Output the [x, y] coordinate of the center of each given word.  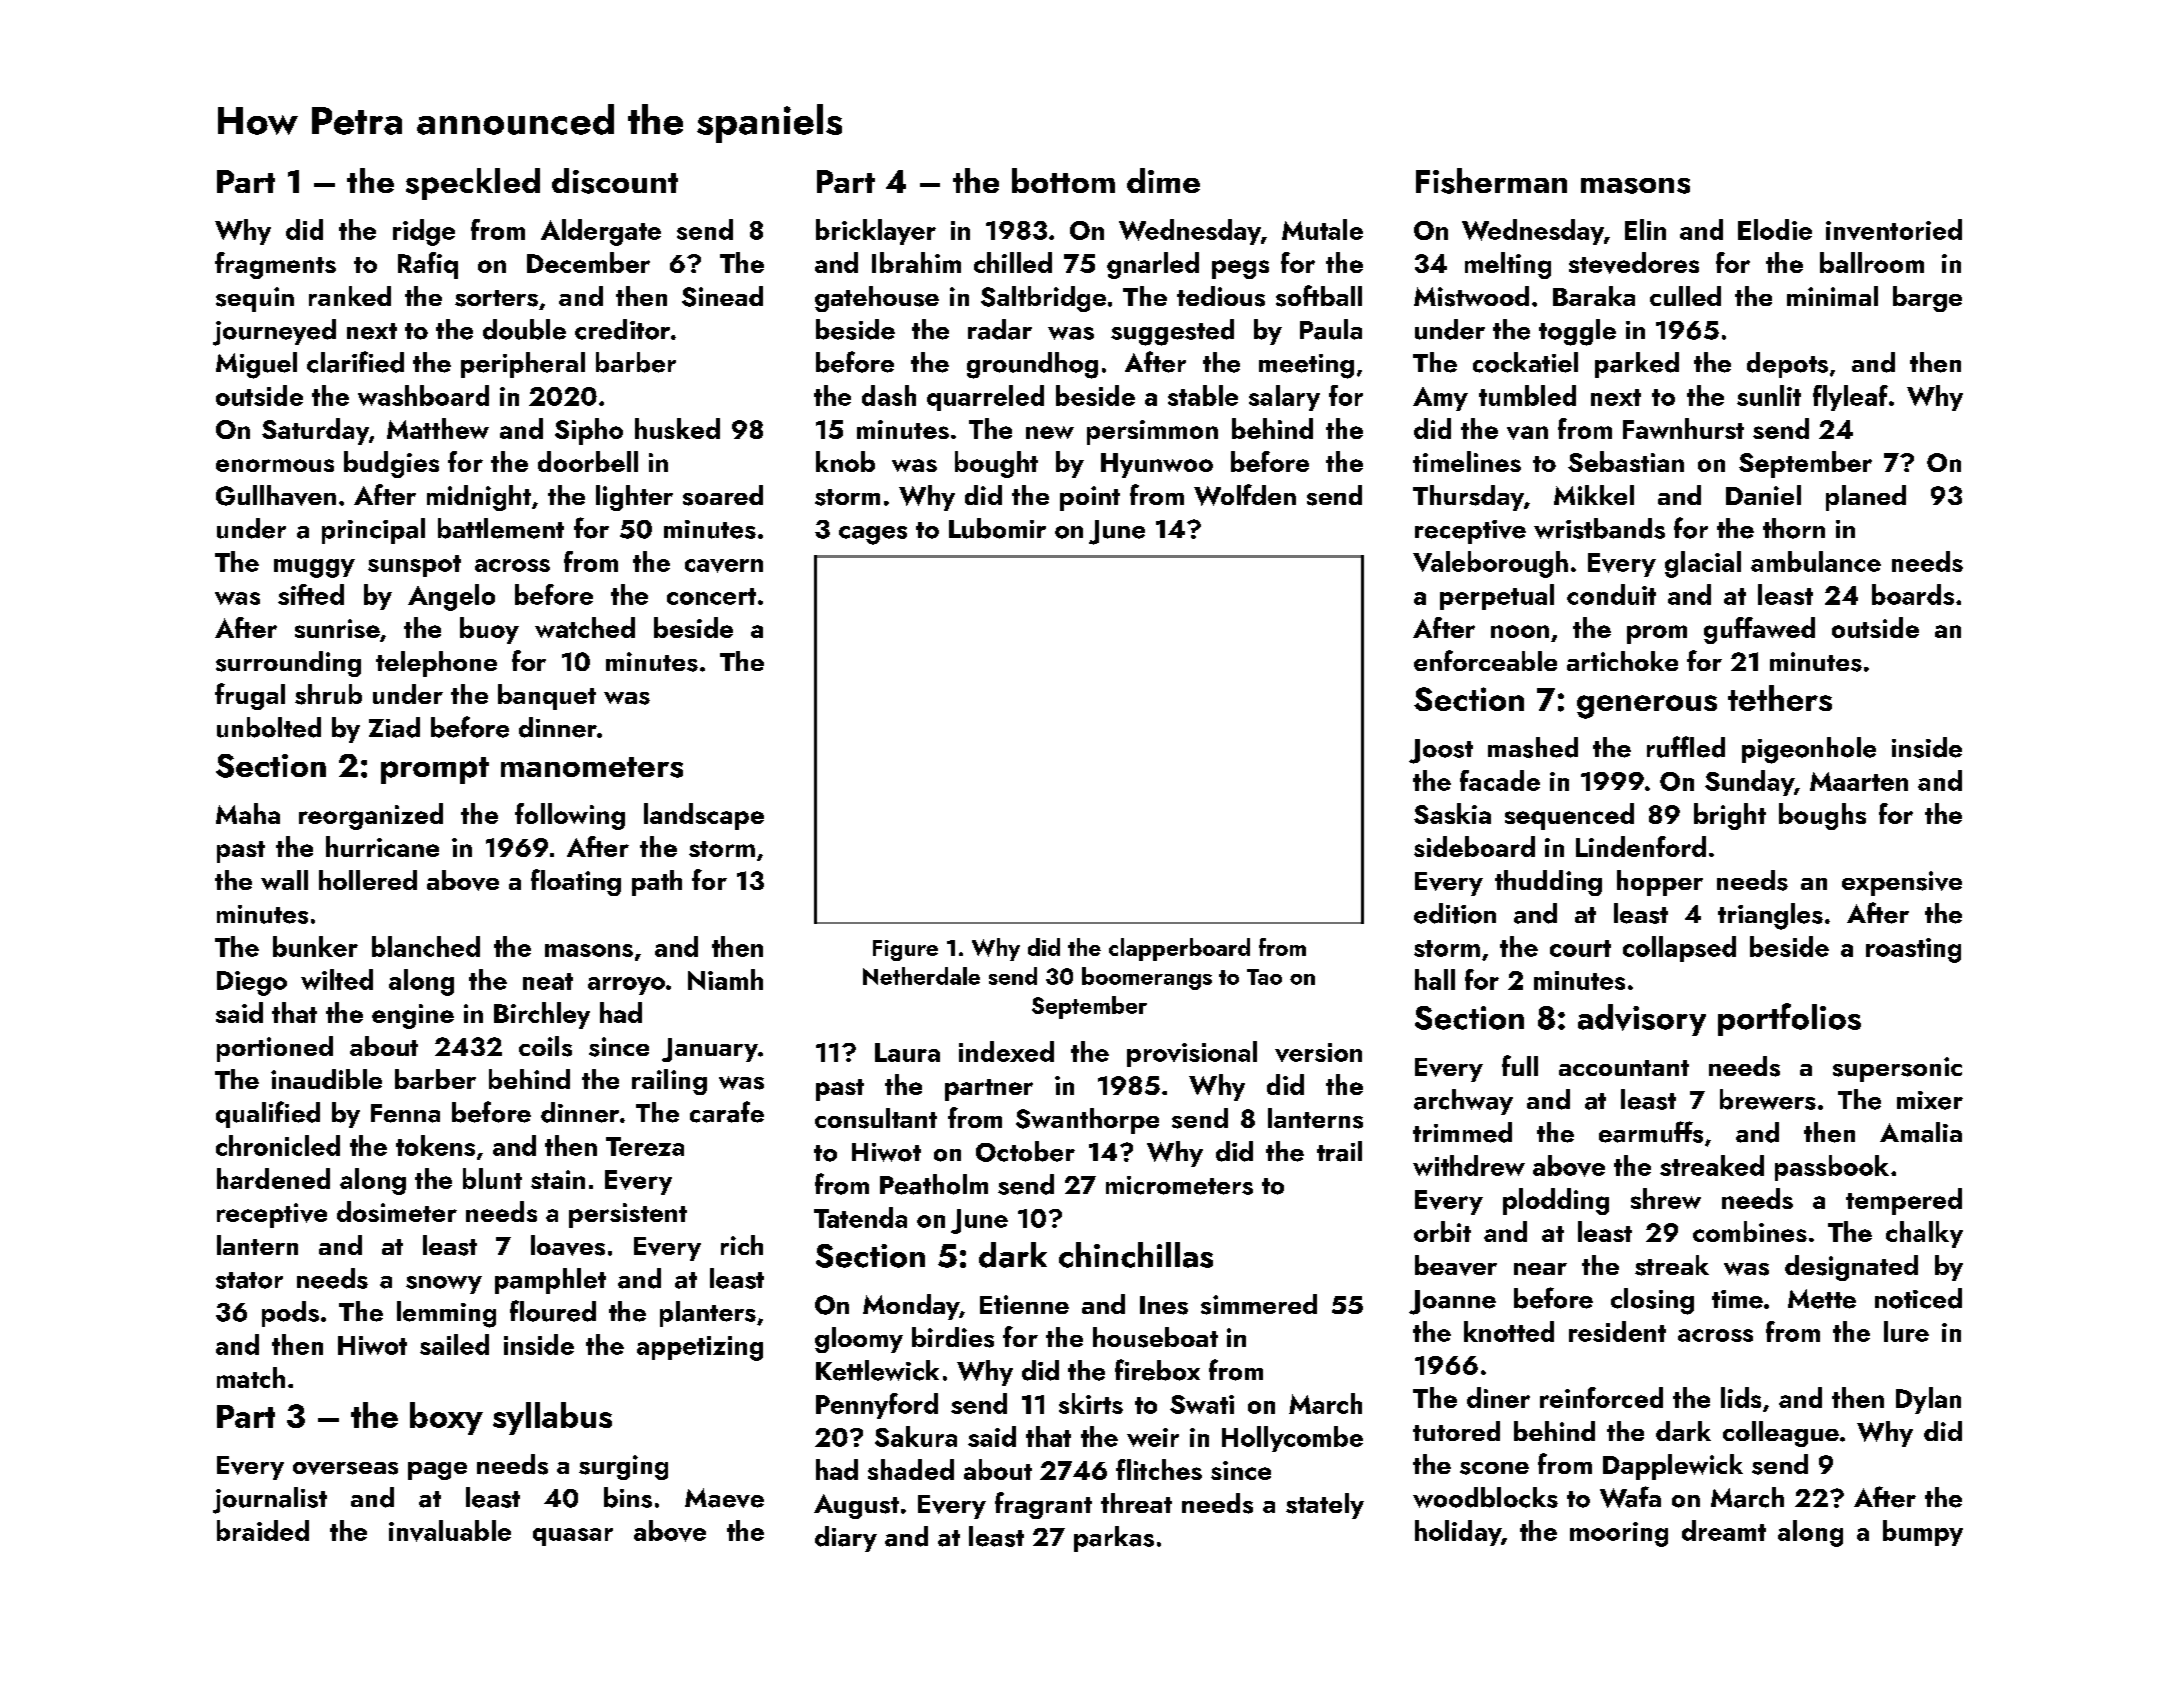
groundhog [1032, 365]
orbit [1442, 1231]
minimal [1832, 296]
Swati [1202, 1404]
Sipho [589, 431]
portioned [275, 1049]
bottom [1063, 180]
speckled [473, 184]
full [1520, 1065]
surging [623, 1467]
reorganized [371, 816]
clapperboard [1179, 949]
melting [1508, 265]
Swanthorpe [1087, 1121]
